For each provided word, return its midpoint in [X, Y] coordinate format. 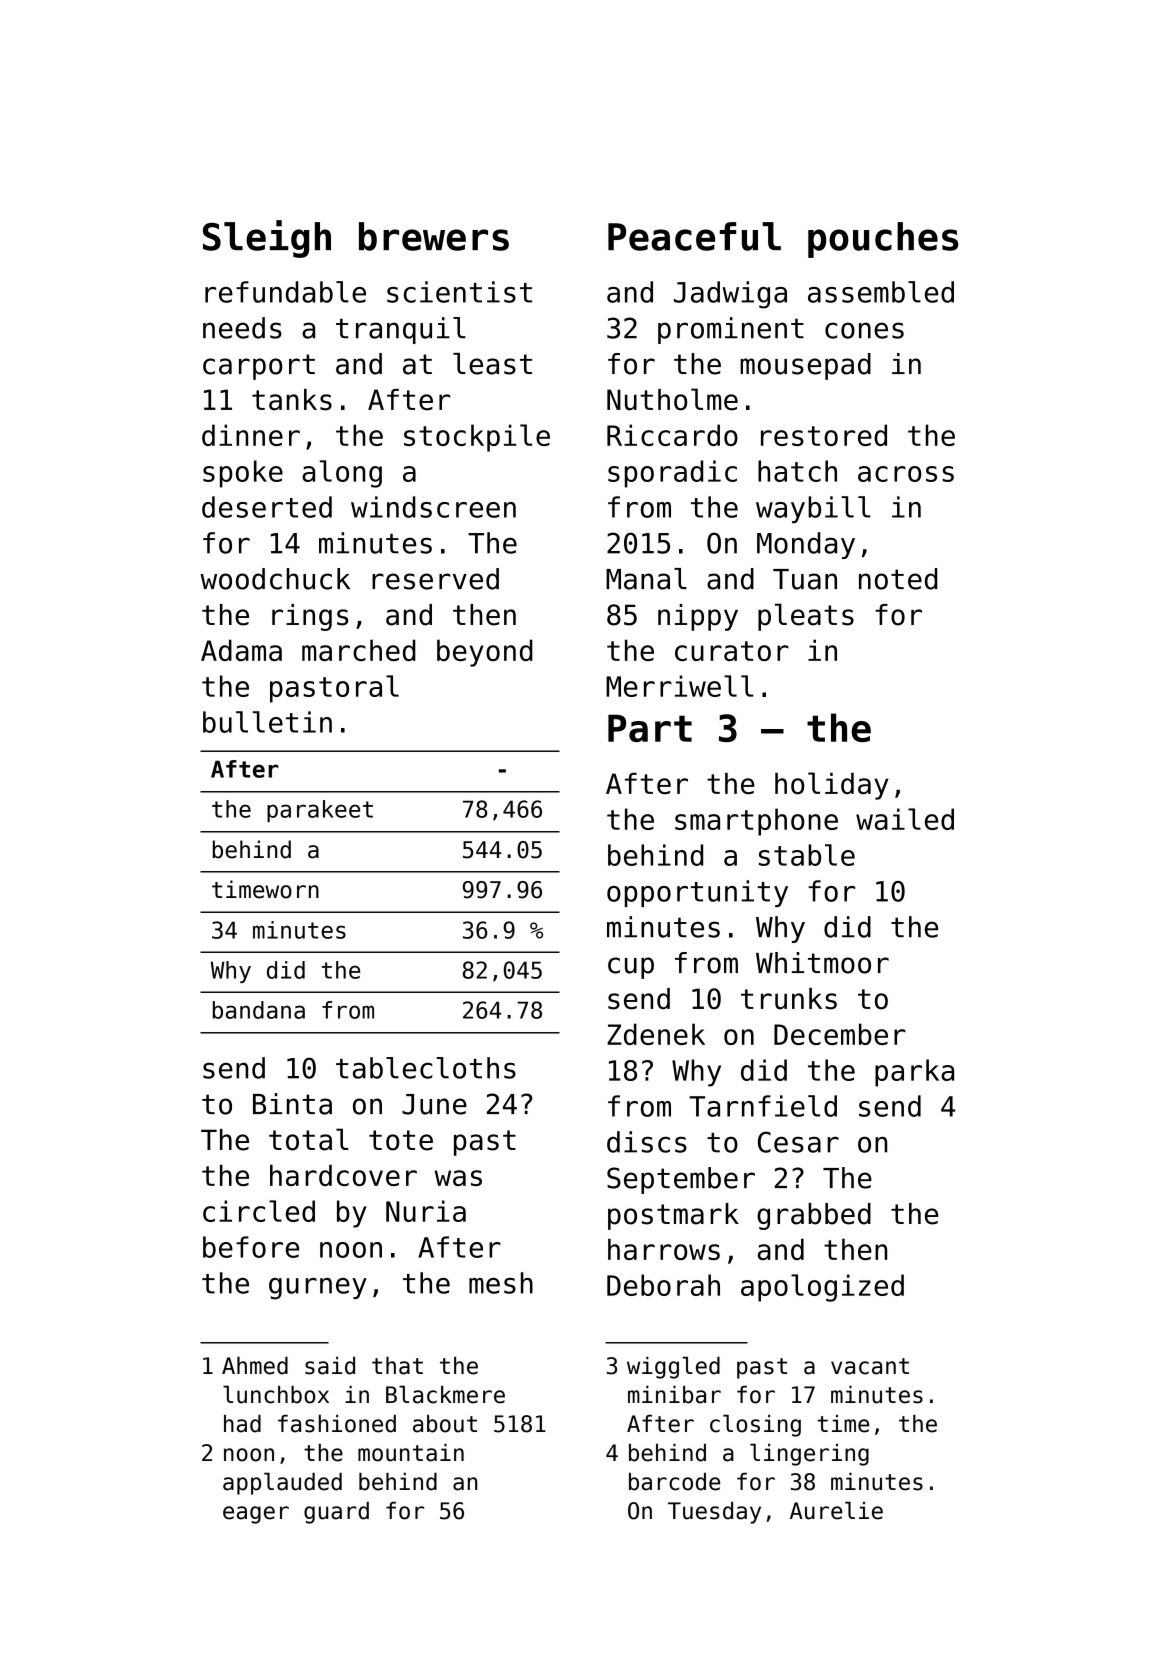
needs [242, 328]
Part [650, 728]
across [906, 474]
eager [256, 1515]
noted [898, 579]
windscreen [433, 507]
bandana [259, 1010]
